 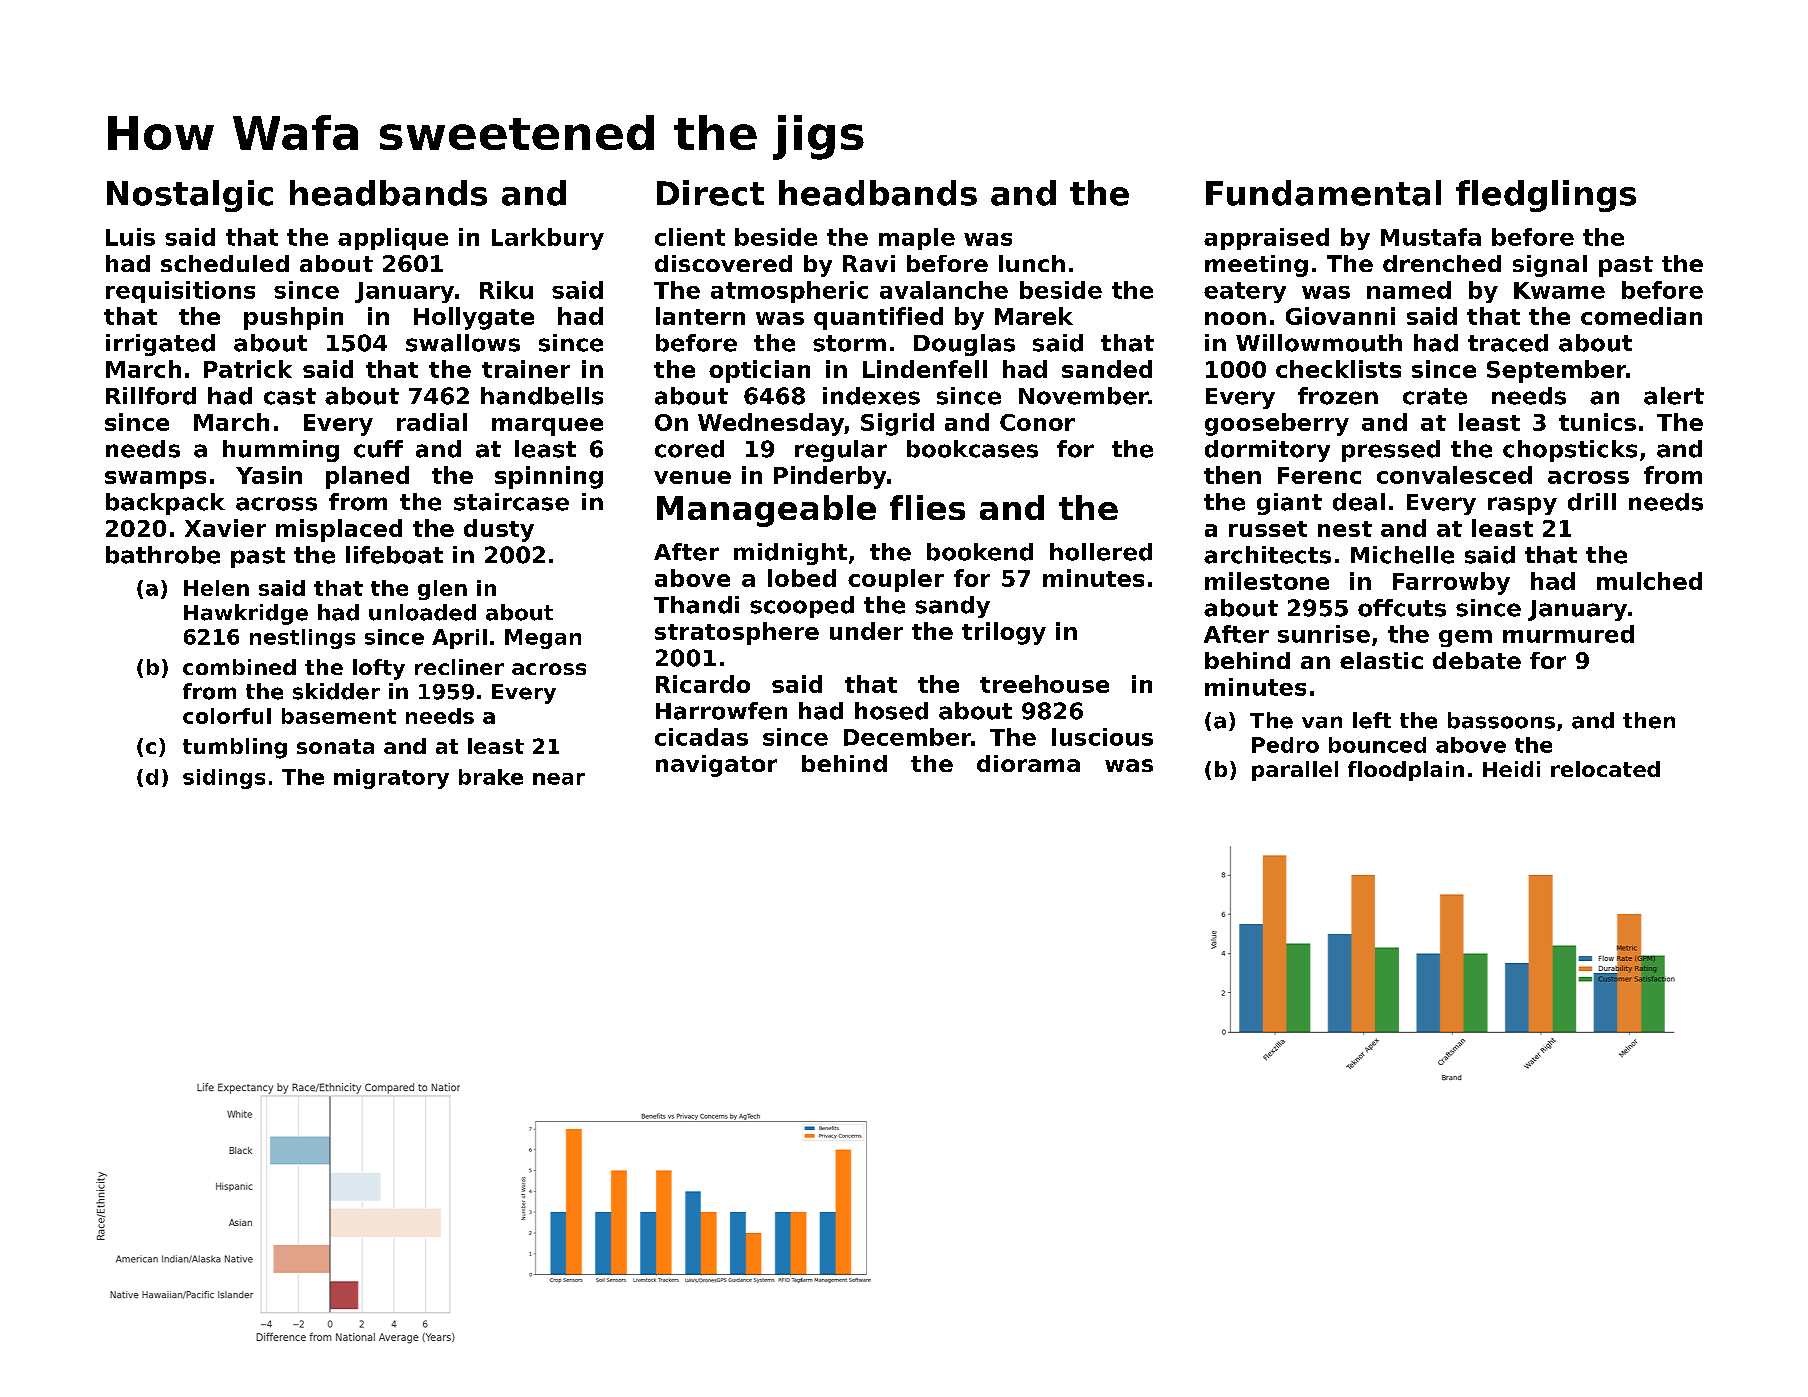 I want to click on parallel, so click(x=1295, y=771).
